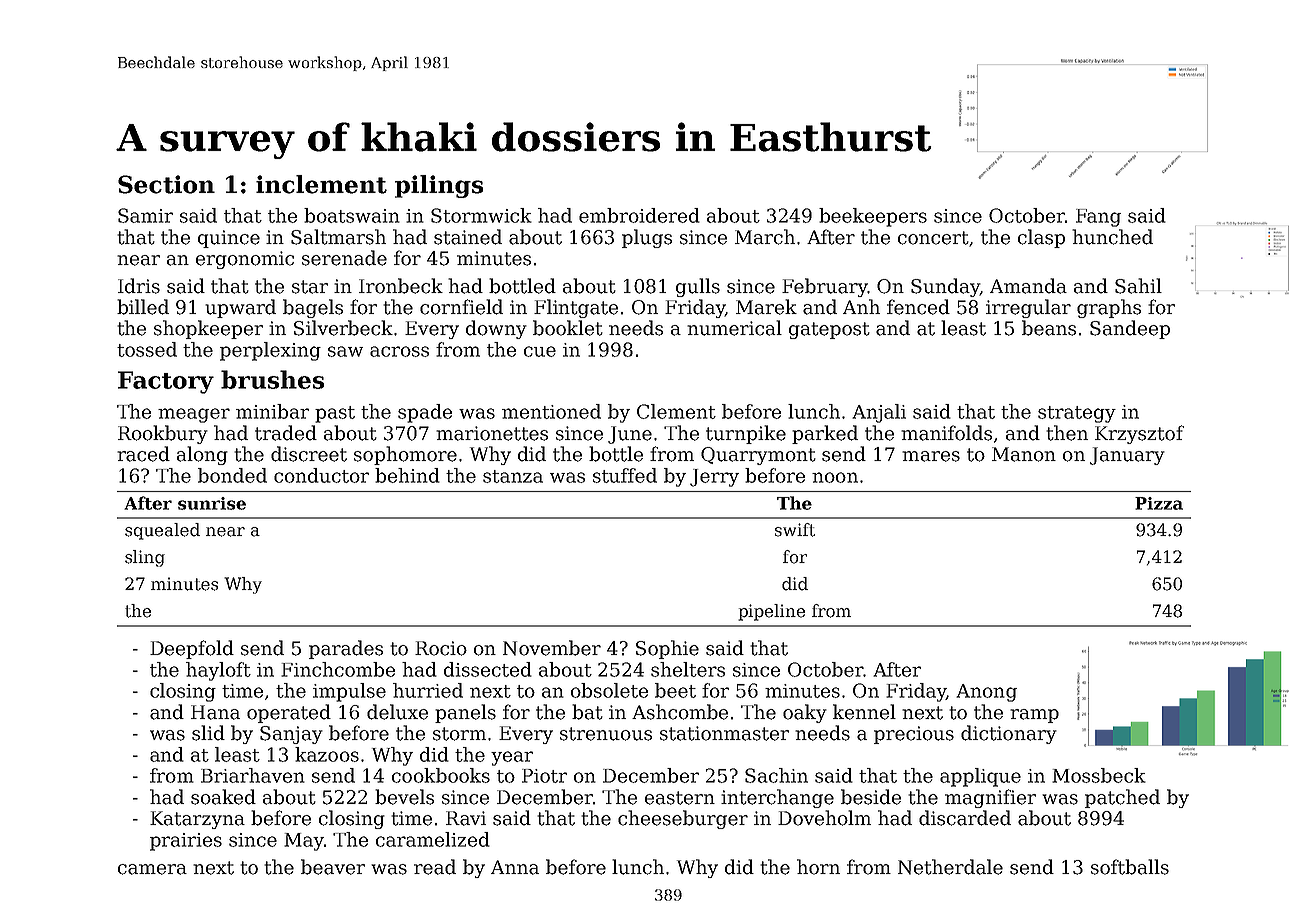 This image has width=1308, height=924. What do you see at coordinates (758, 456) in the image?
I see `Quarrymont` at bounding box center [758, 456].
